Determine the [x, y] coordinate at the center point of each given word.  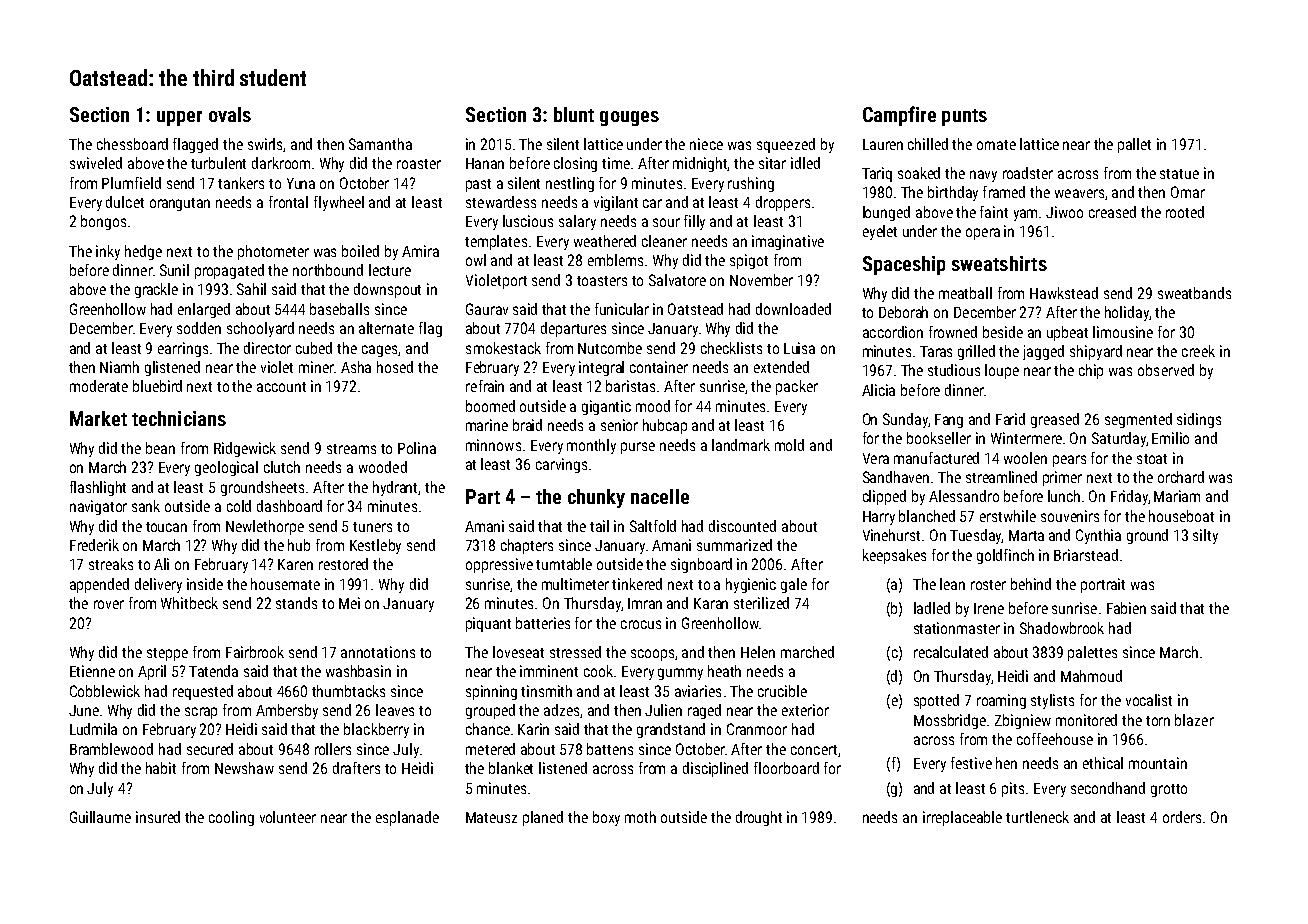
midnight [700, 164]
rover [109, 604]
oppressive [499, 565]
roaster [419, 164]
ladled [932, 608]
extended [781, 367]
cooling [231, 818]
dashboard [289, 506]
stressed [575, 652]
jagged [1043, 352]
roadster [1028, 173]
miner [316, 367]
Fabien [1126, 608]
